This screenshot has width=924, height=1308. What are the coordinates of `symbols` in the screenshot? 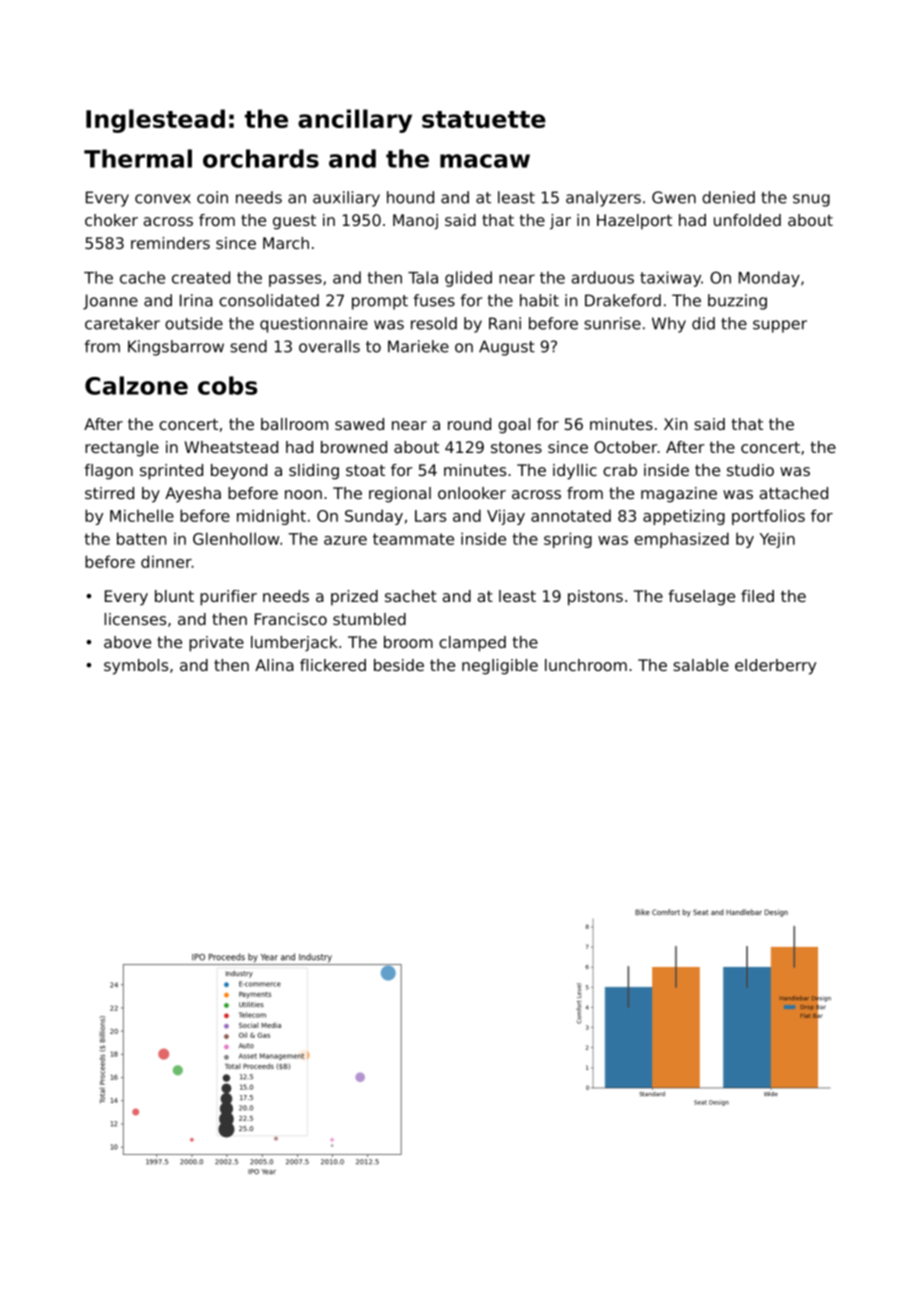 It's located at (136, 667).
